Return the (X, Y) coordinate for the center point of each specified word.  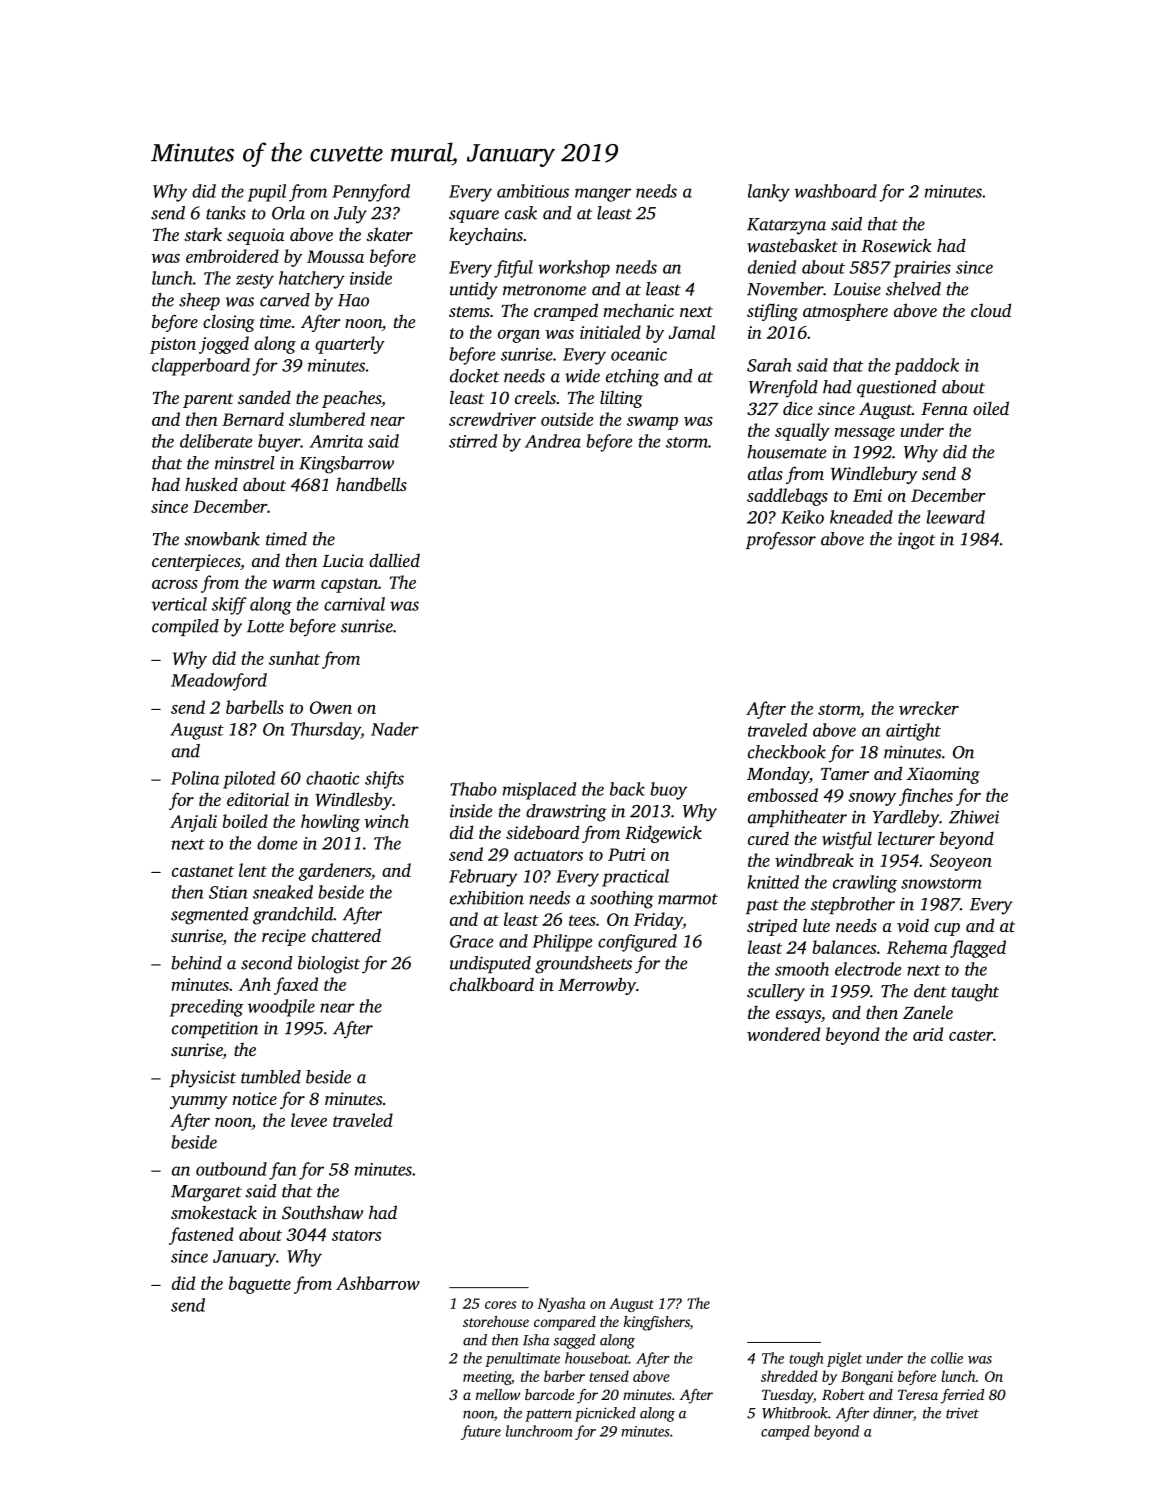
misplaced (539, 791)
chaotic (332, 778)
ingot (916, 541)
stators (356, 1235)
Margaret (206, 1193)
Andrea (553, 441)
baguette (260, 1285)
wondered (783, 1034)
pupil (267, 193)
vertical (179, 604)
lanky (769, 193)
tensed (609, 1376)
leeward (955, 517)
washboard (835, 191)
